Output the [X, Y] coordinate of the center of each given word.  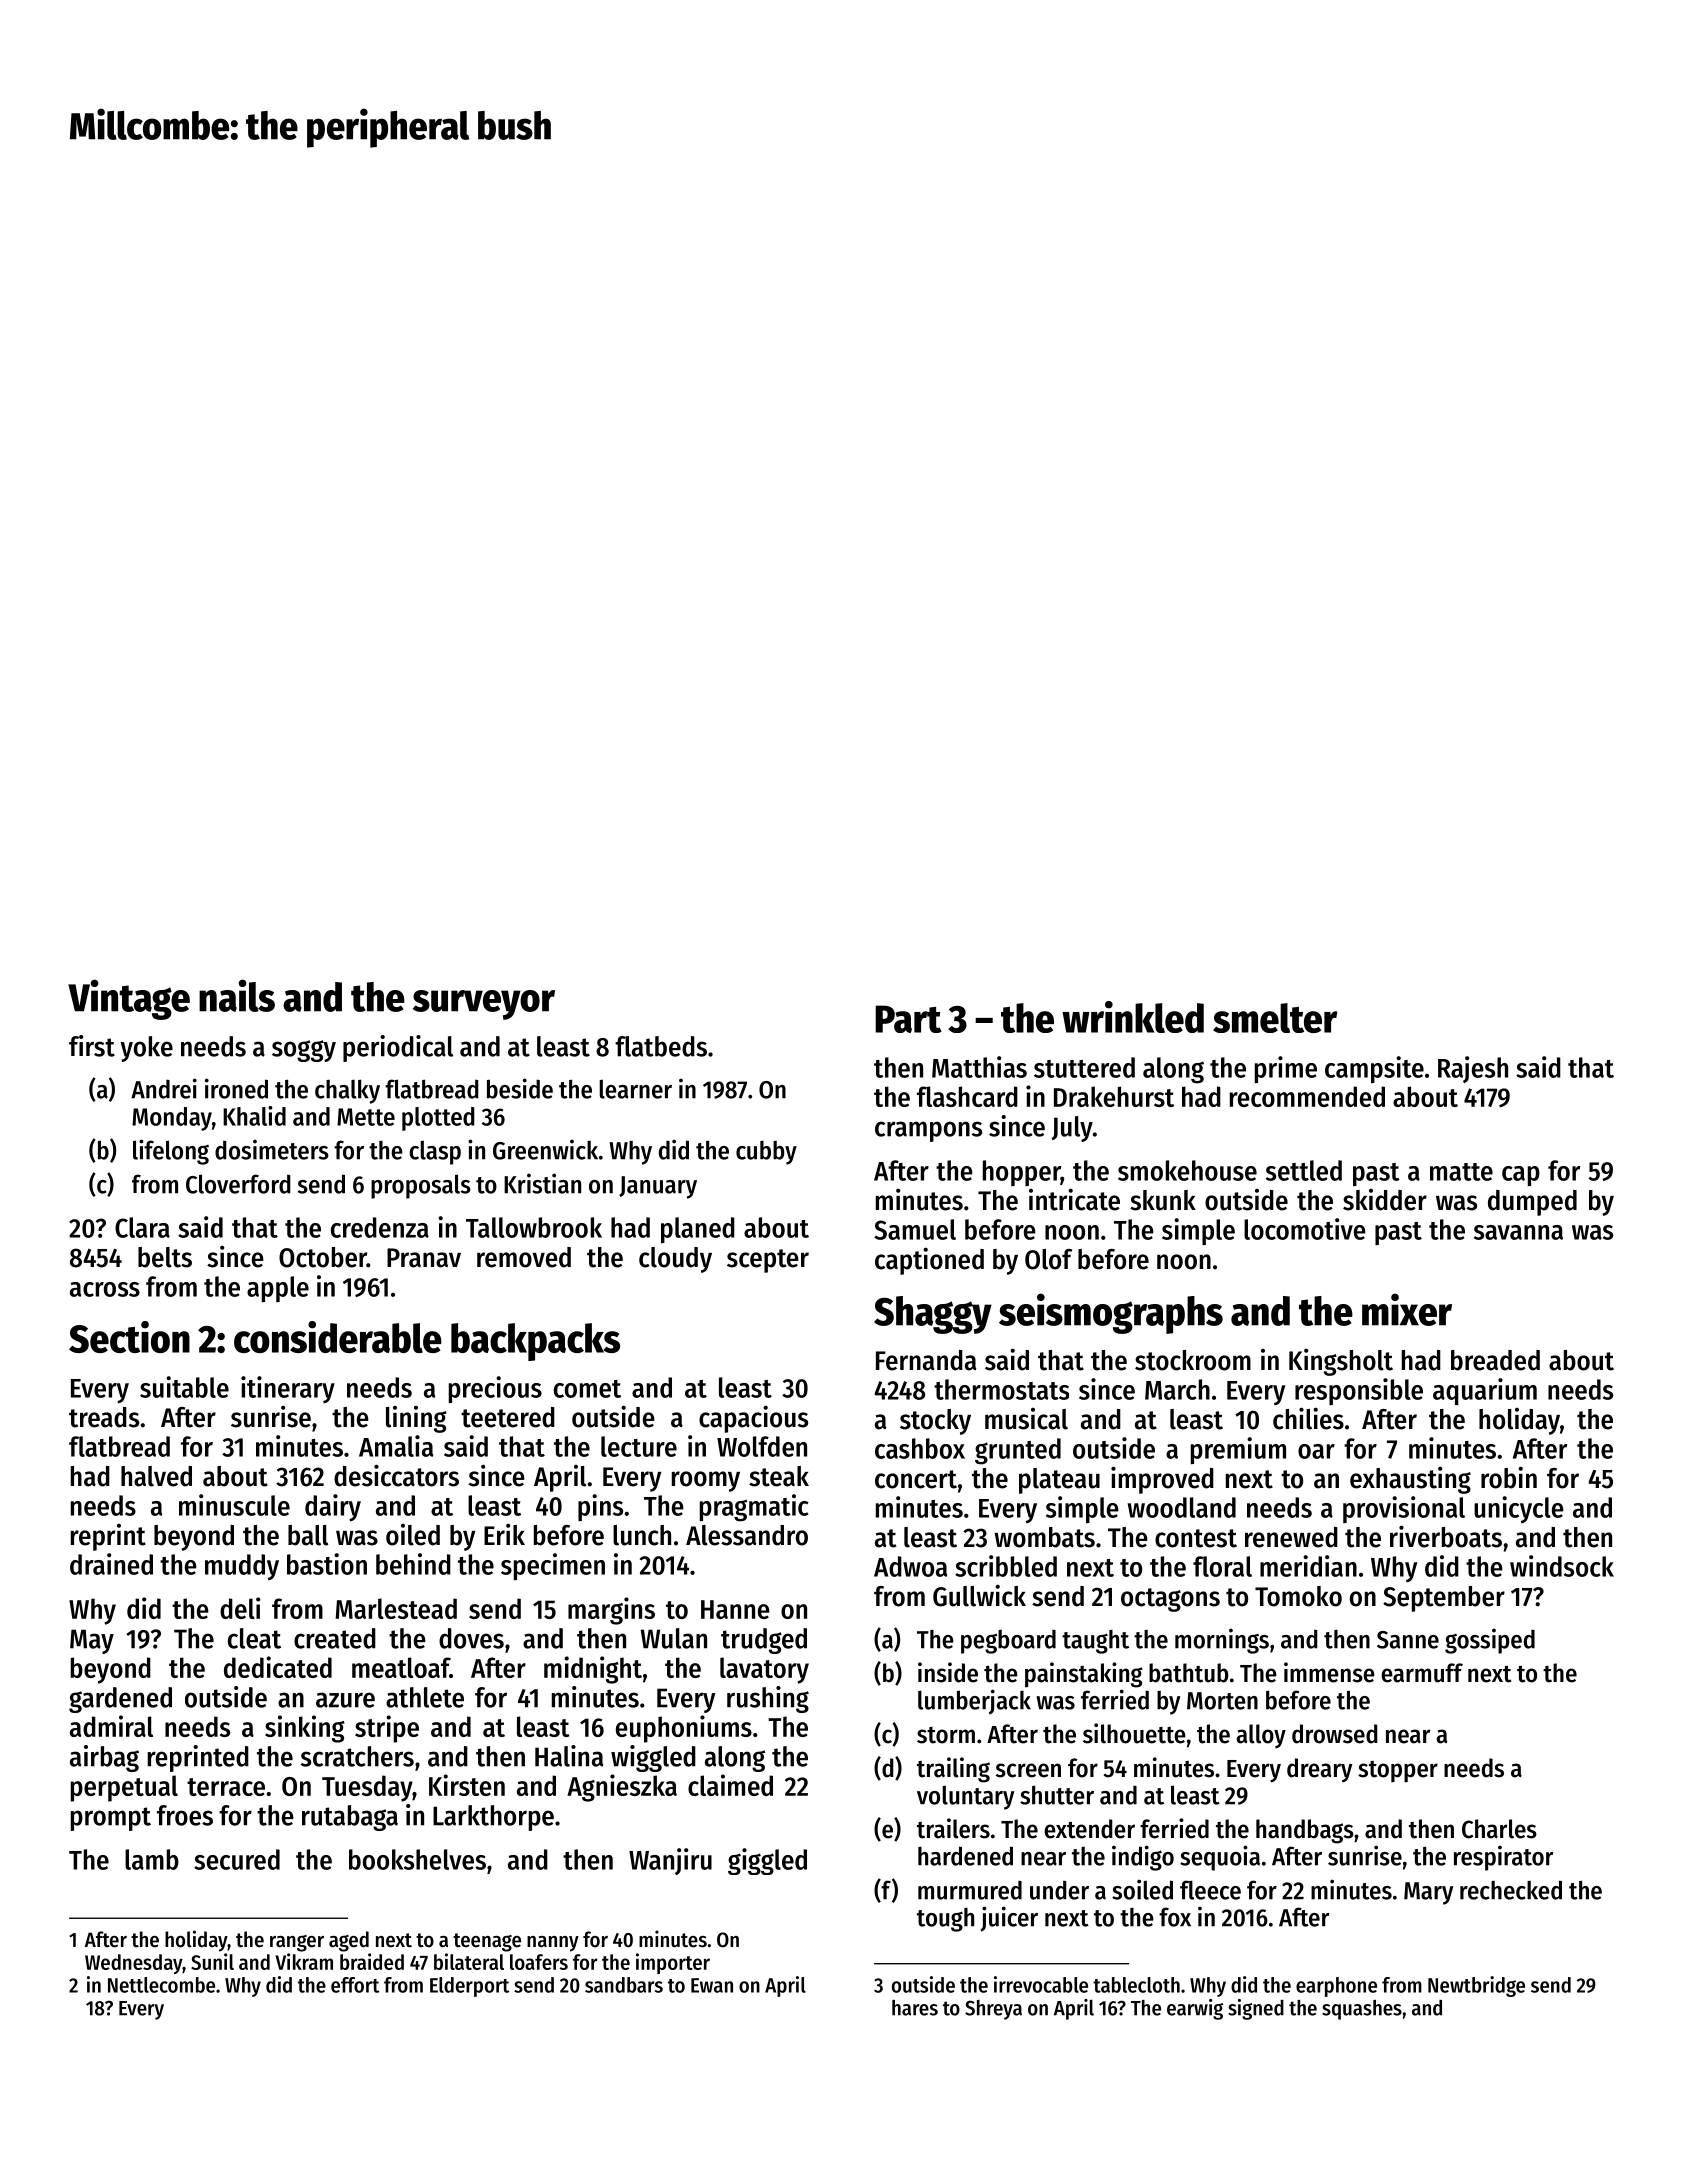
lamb [152, 1859]
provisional [1404, 1509]
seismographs [1111, 1313]
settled [1304, 1170]
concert [916, 1479]
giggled [767, 1861]
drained [111, 1564]
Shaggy [933, 1315]
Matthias [979, 1067]
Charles [1499, 1829]
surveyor [484, 1005]
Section [129, 1337]
